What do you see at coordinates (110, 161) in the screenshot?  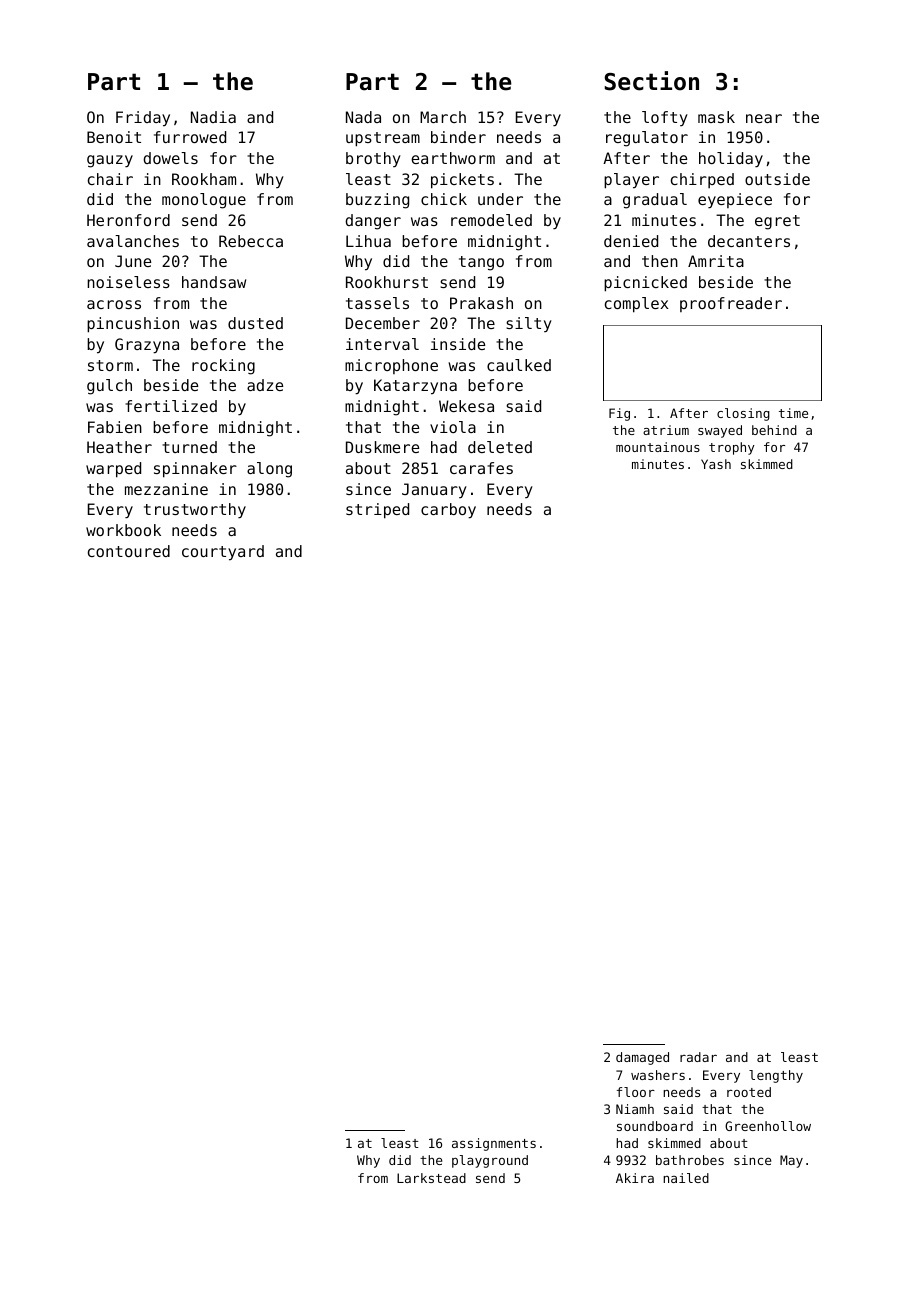 I see `gauzy` at bounding box center [110, 161].
